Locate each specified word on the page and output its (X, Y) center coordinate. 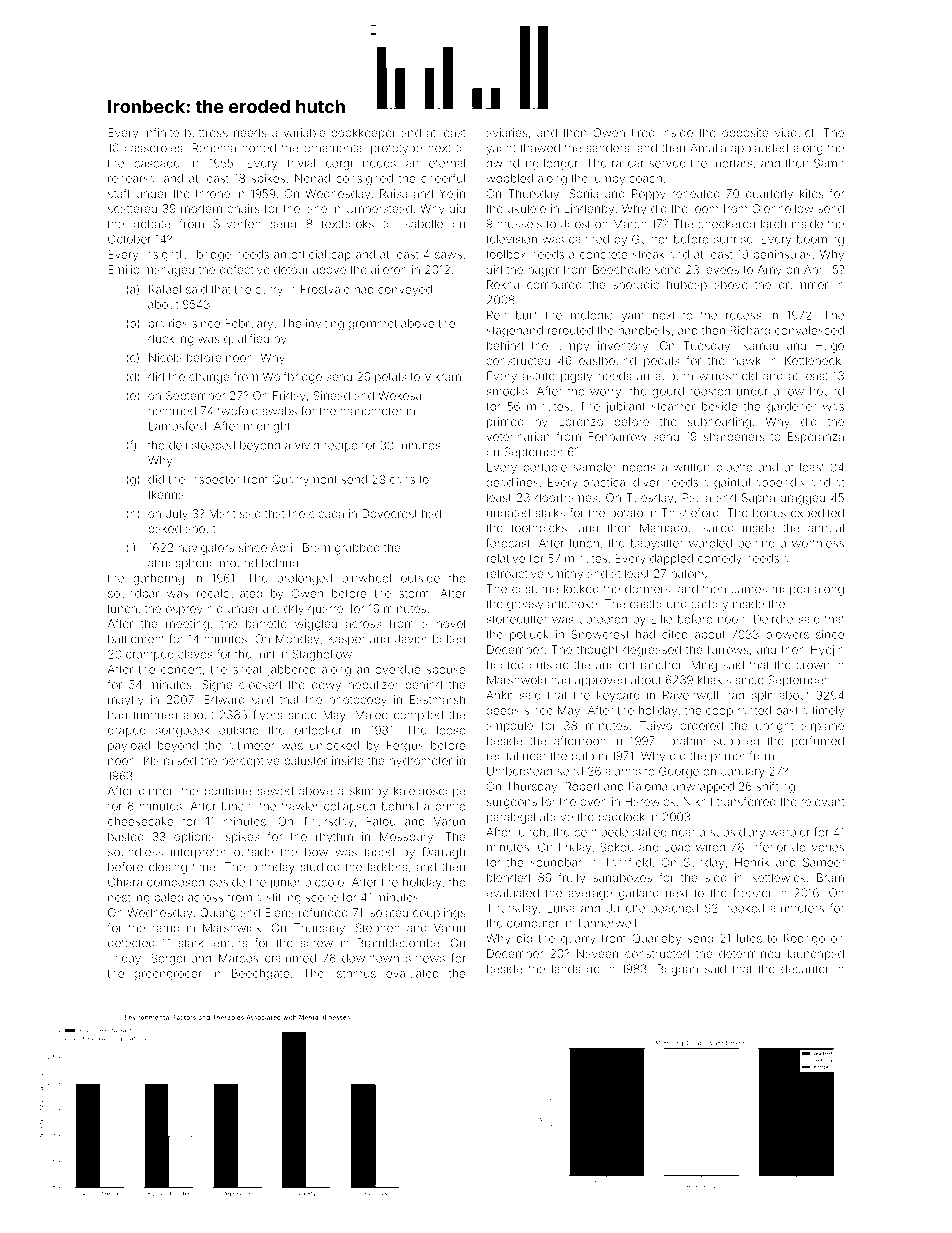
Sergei (168, 959)
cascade (157, 163)
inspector (214, 480)
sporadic (636, 285)
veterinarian (518, 436)
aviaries (507, 132)
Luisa (561, 908)
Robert (582, 786)
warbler (790, 832)
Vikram (442, 376)
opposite (745, 133)
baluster (306, 760)
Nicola (165, 357)
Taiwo (656, 725)
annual (826, 528)
